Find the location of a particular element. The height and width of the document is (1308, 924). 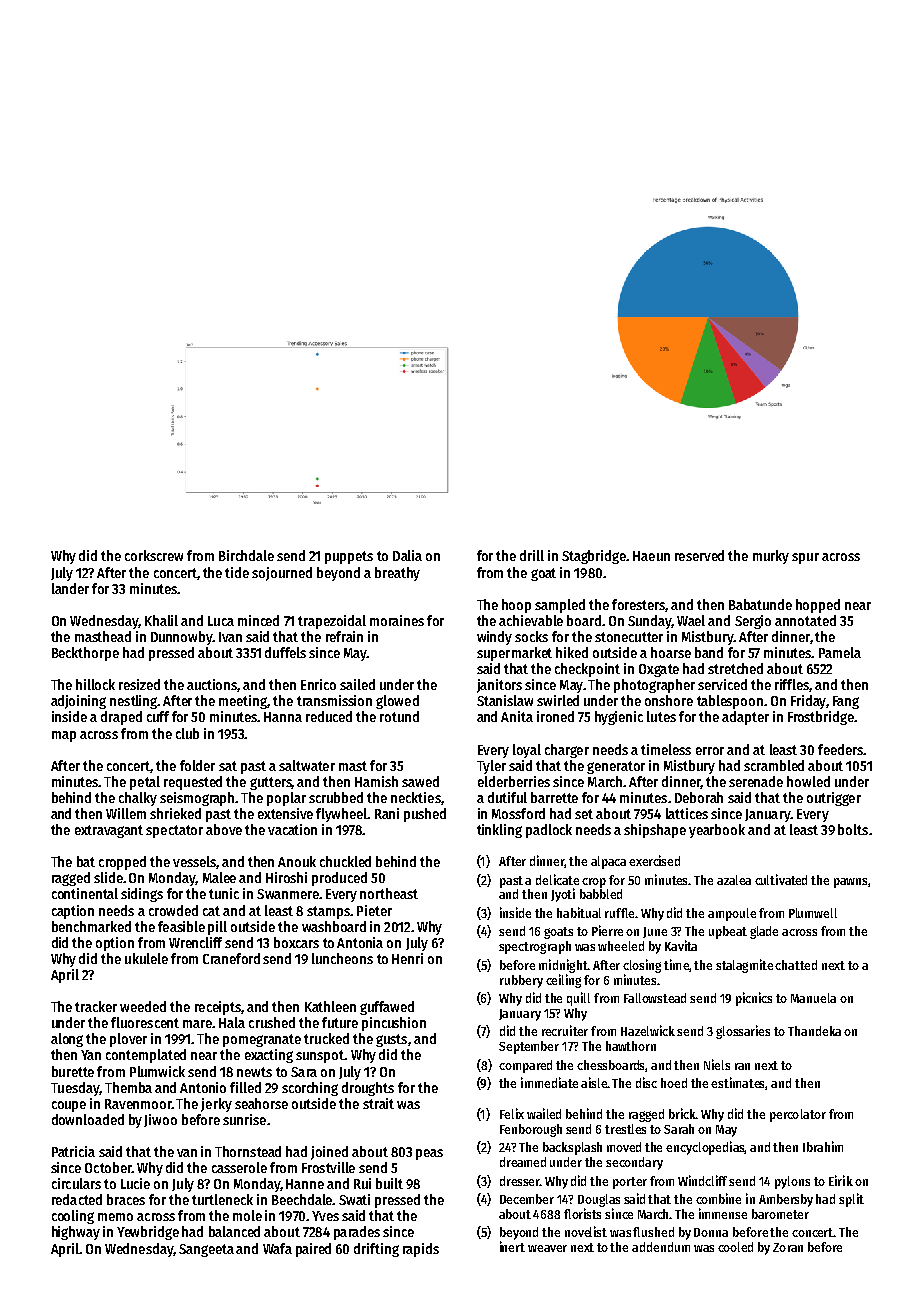

Jiwoo is located at coordinates (160, 1120).
